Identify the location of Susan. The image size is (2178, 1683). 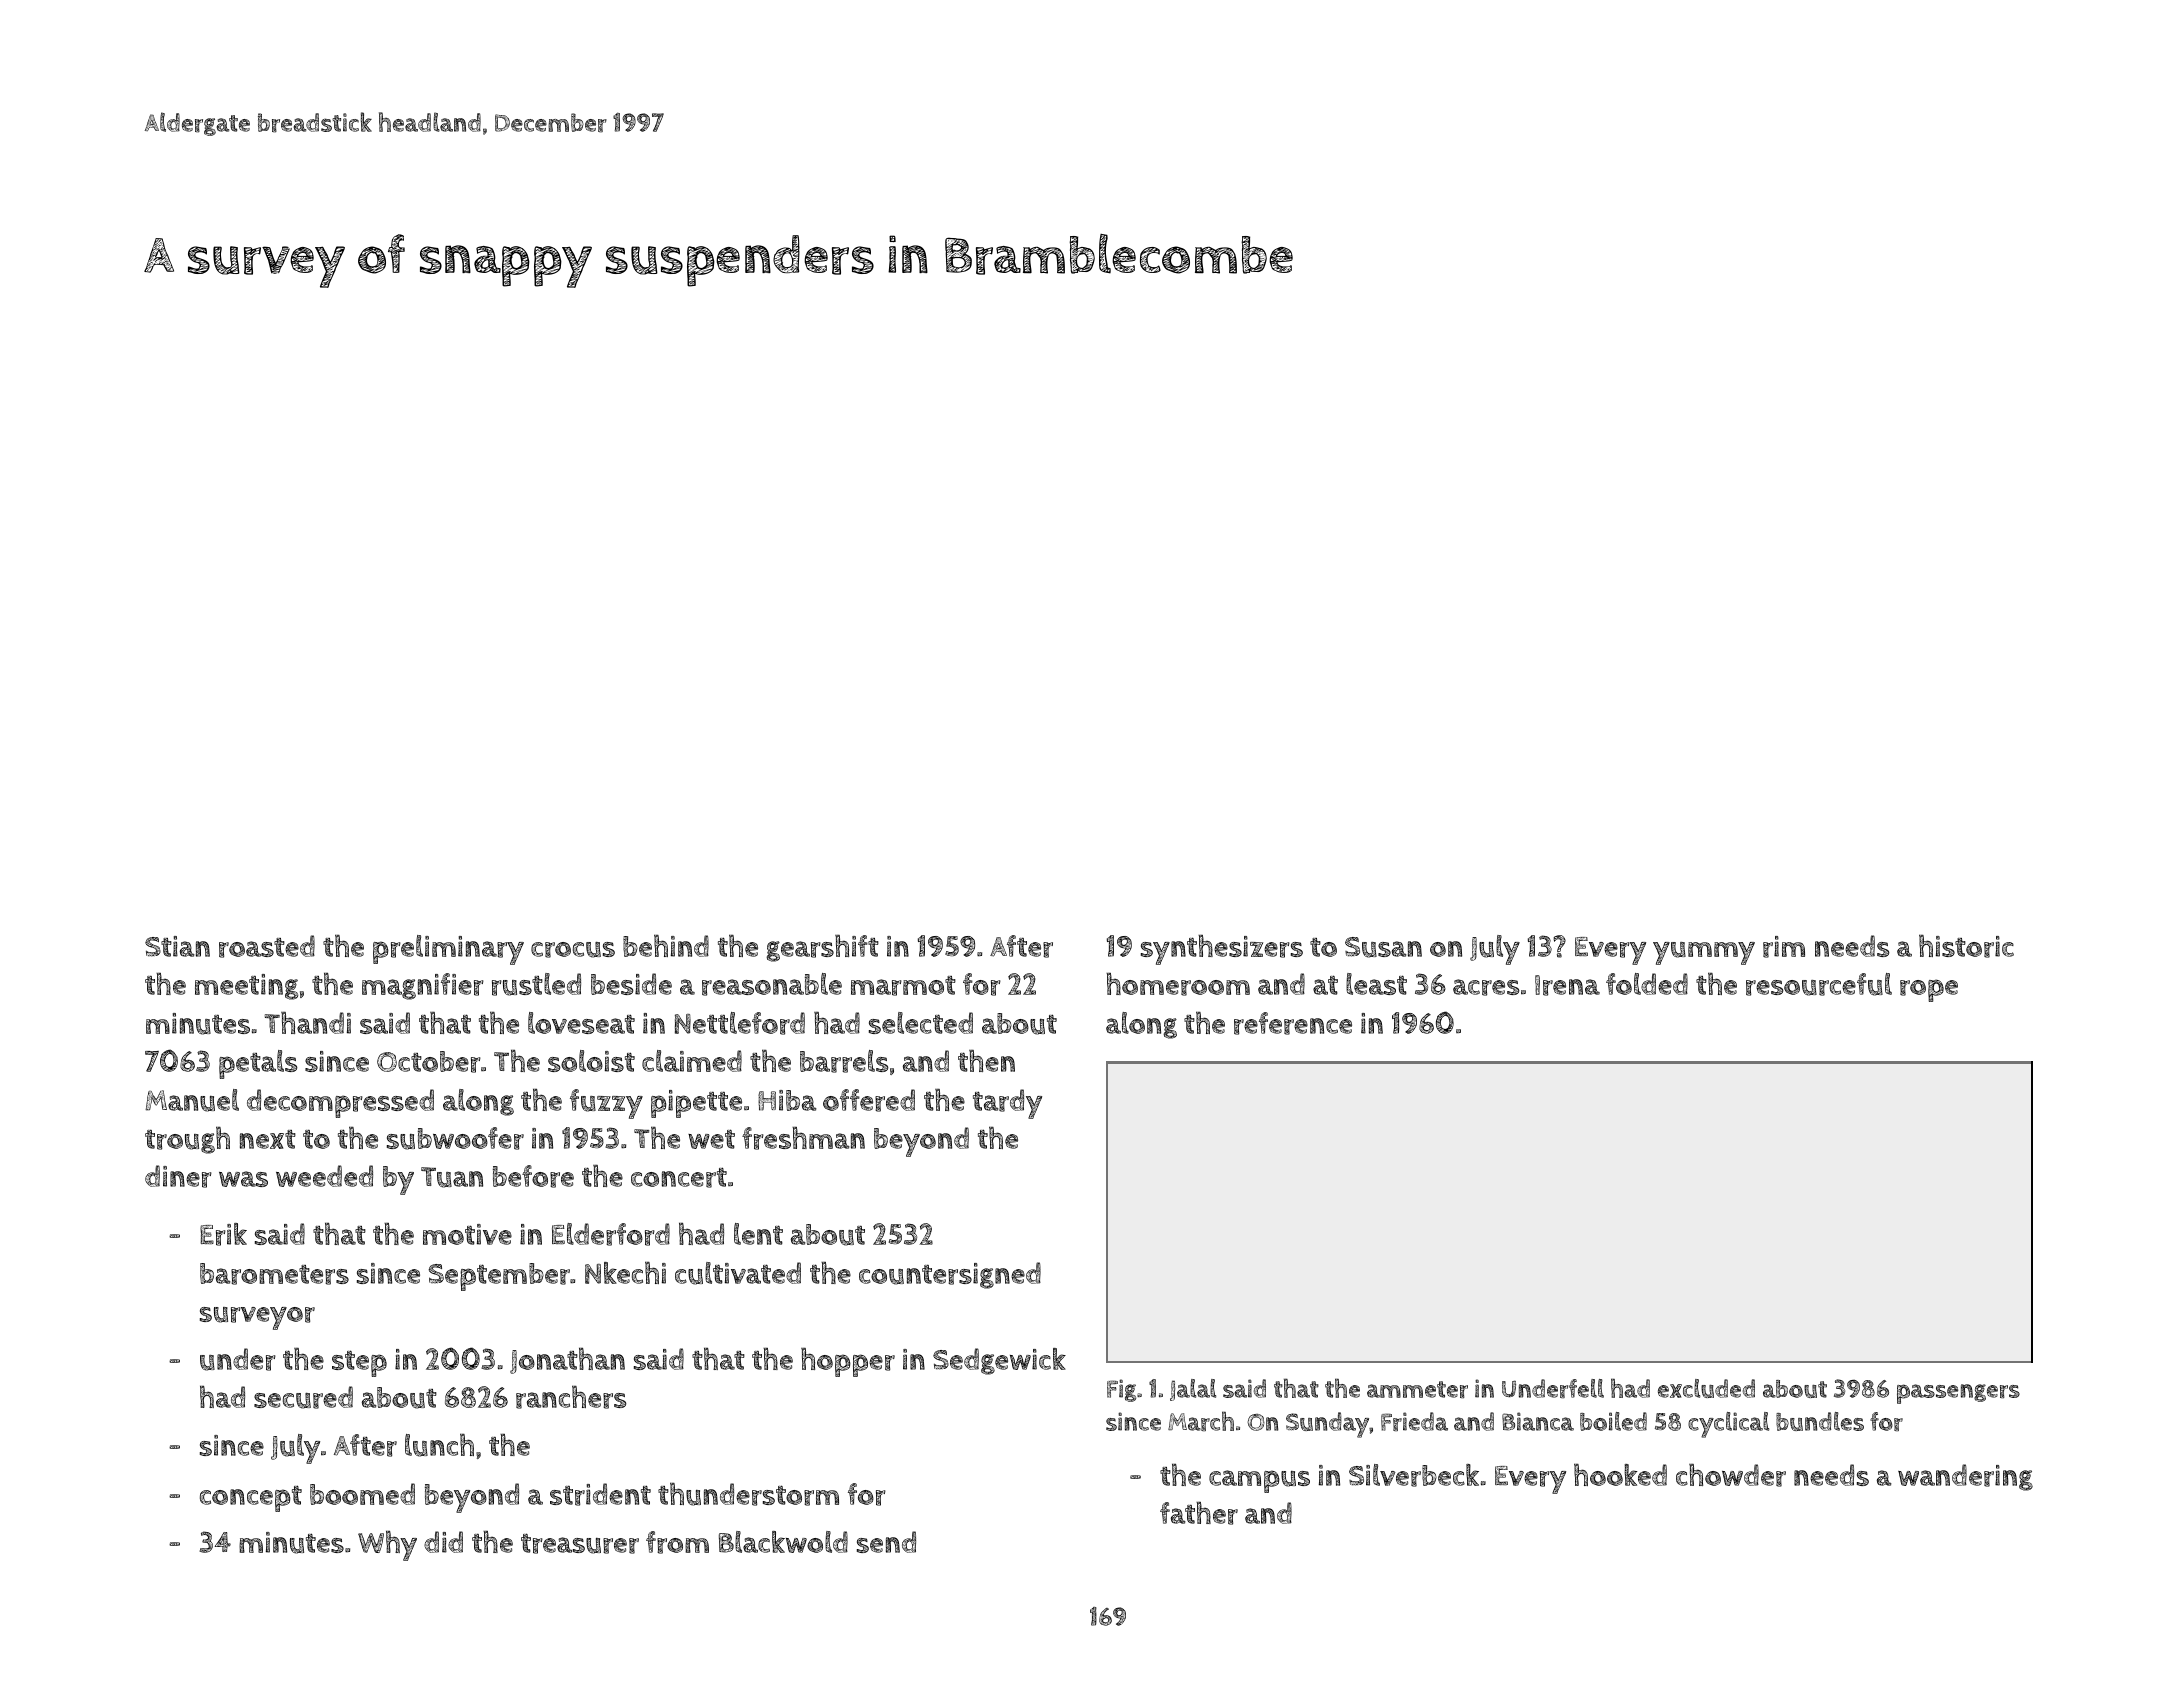
(1383, 947).
